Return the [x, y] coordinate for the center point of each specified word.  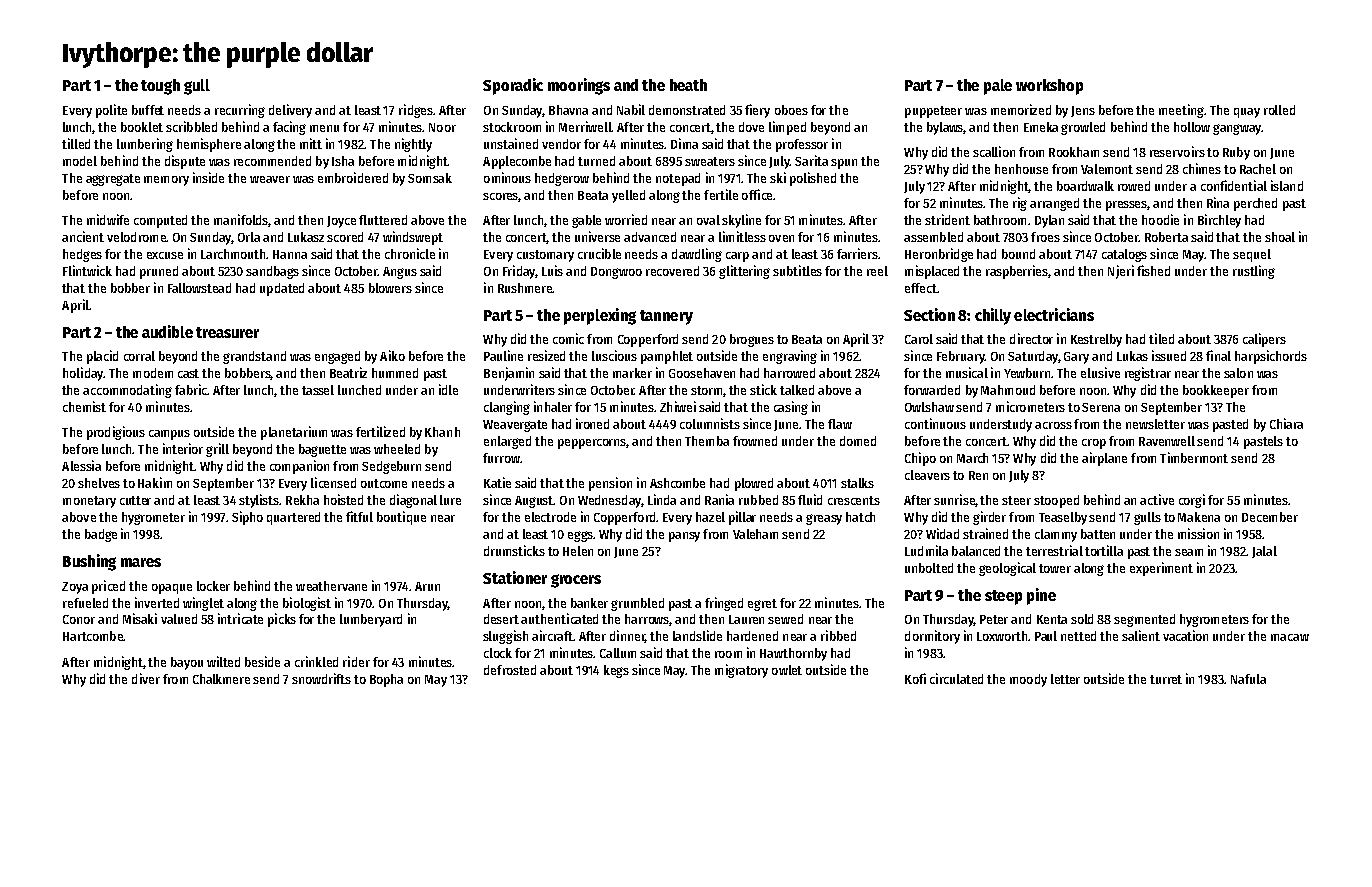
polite [111, 111]
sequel [1252, 255]
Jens [1083, 111]
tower [1055, 568]
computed [160, 221]
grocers [576, 581]
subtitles [797, 270]
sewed [785, 619]
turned [596, 161]
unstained [511, 143]
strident [947, 219]
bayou [187, 663]
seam [1189, 552]
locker [213, 586]
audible [167, 331]
